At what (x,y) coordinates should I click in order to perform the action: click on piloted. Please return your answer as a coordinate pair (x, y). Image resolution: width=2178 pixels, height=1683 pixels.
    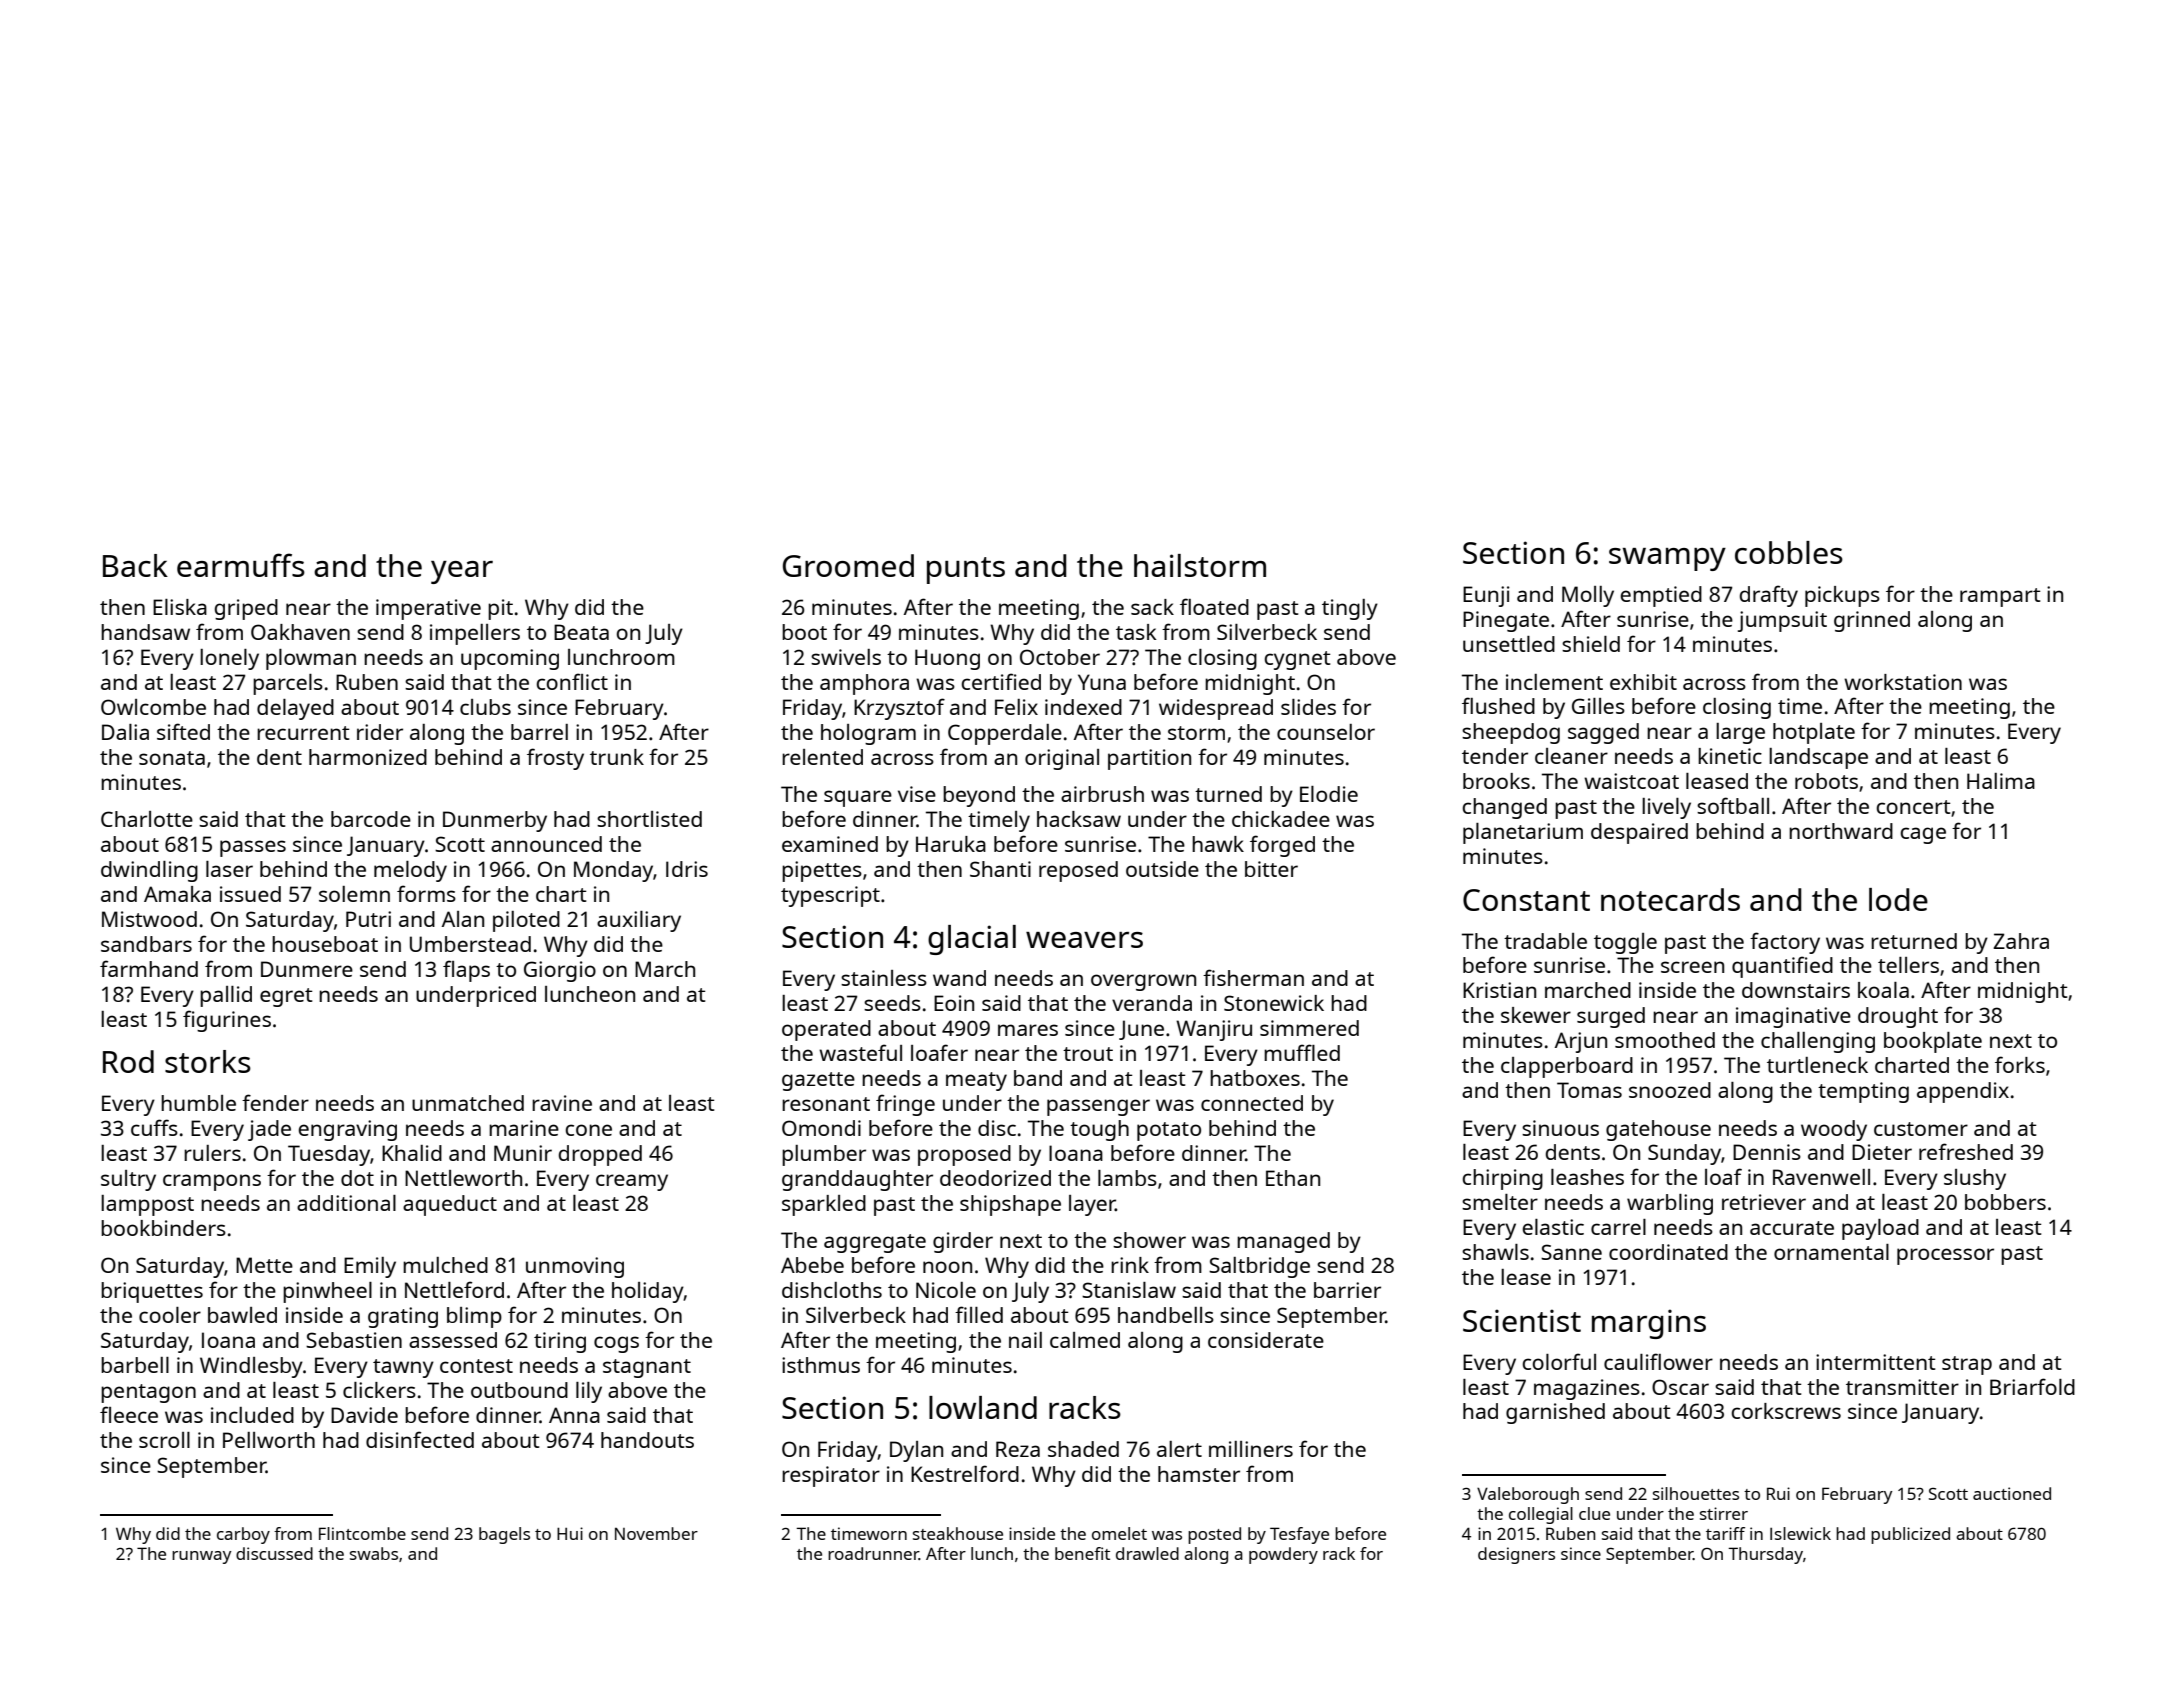
    Looking at the image, I should click on (526, 921).
